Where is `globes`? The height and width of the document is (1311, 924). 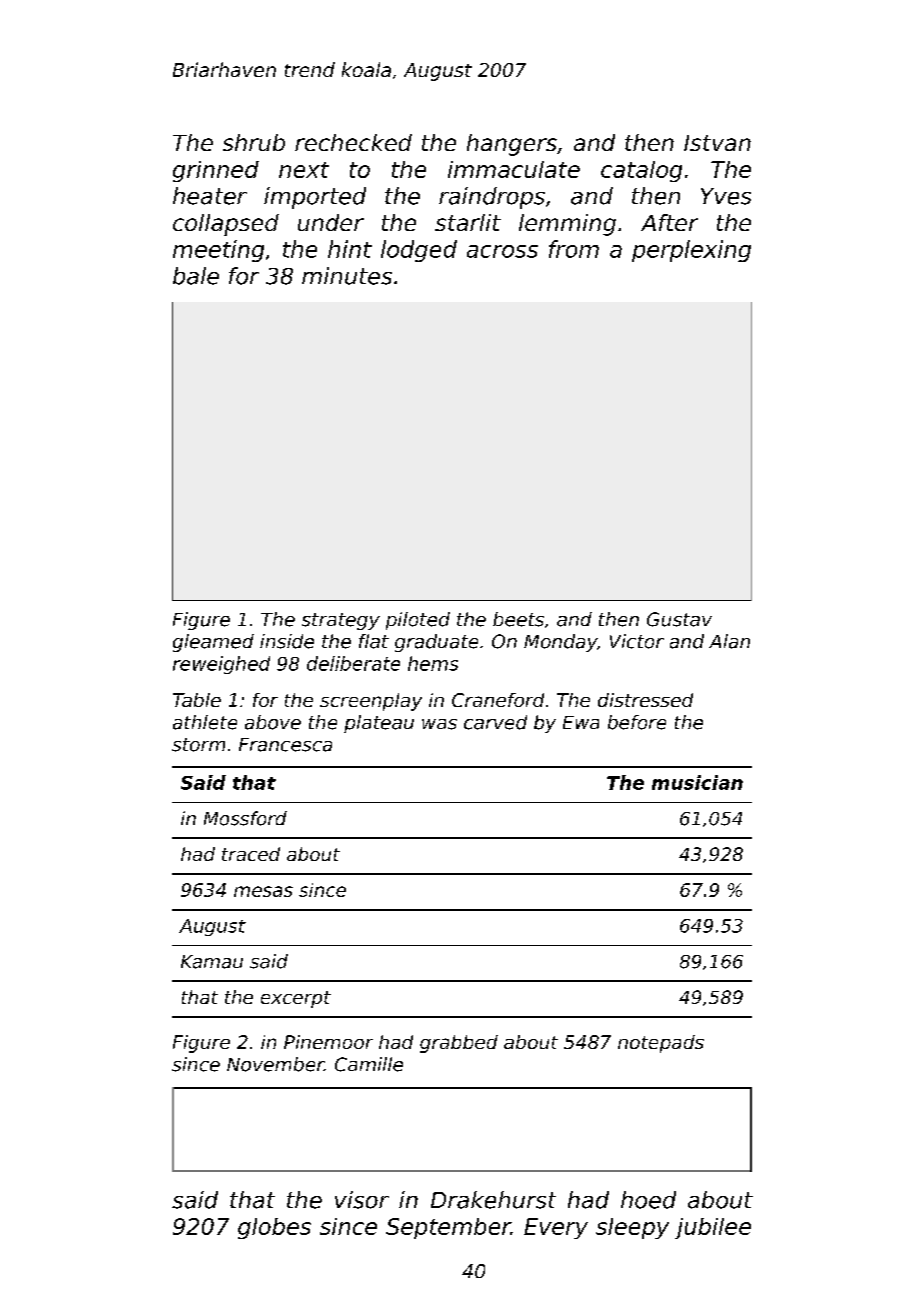
globes is located at coordinates (274, 1228).
